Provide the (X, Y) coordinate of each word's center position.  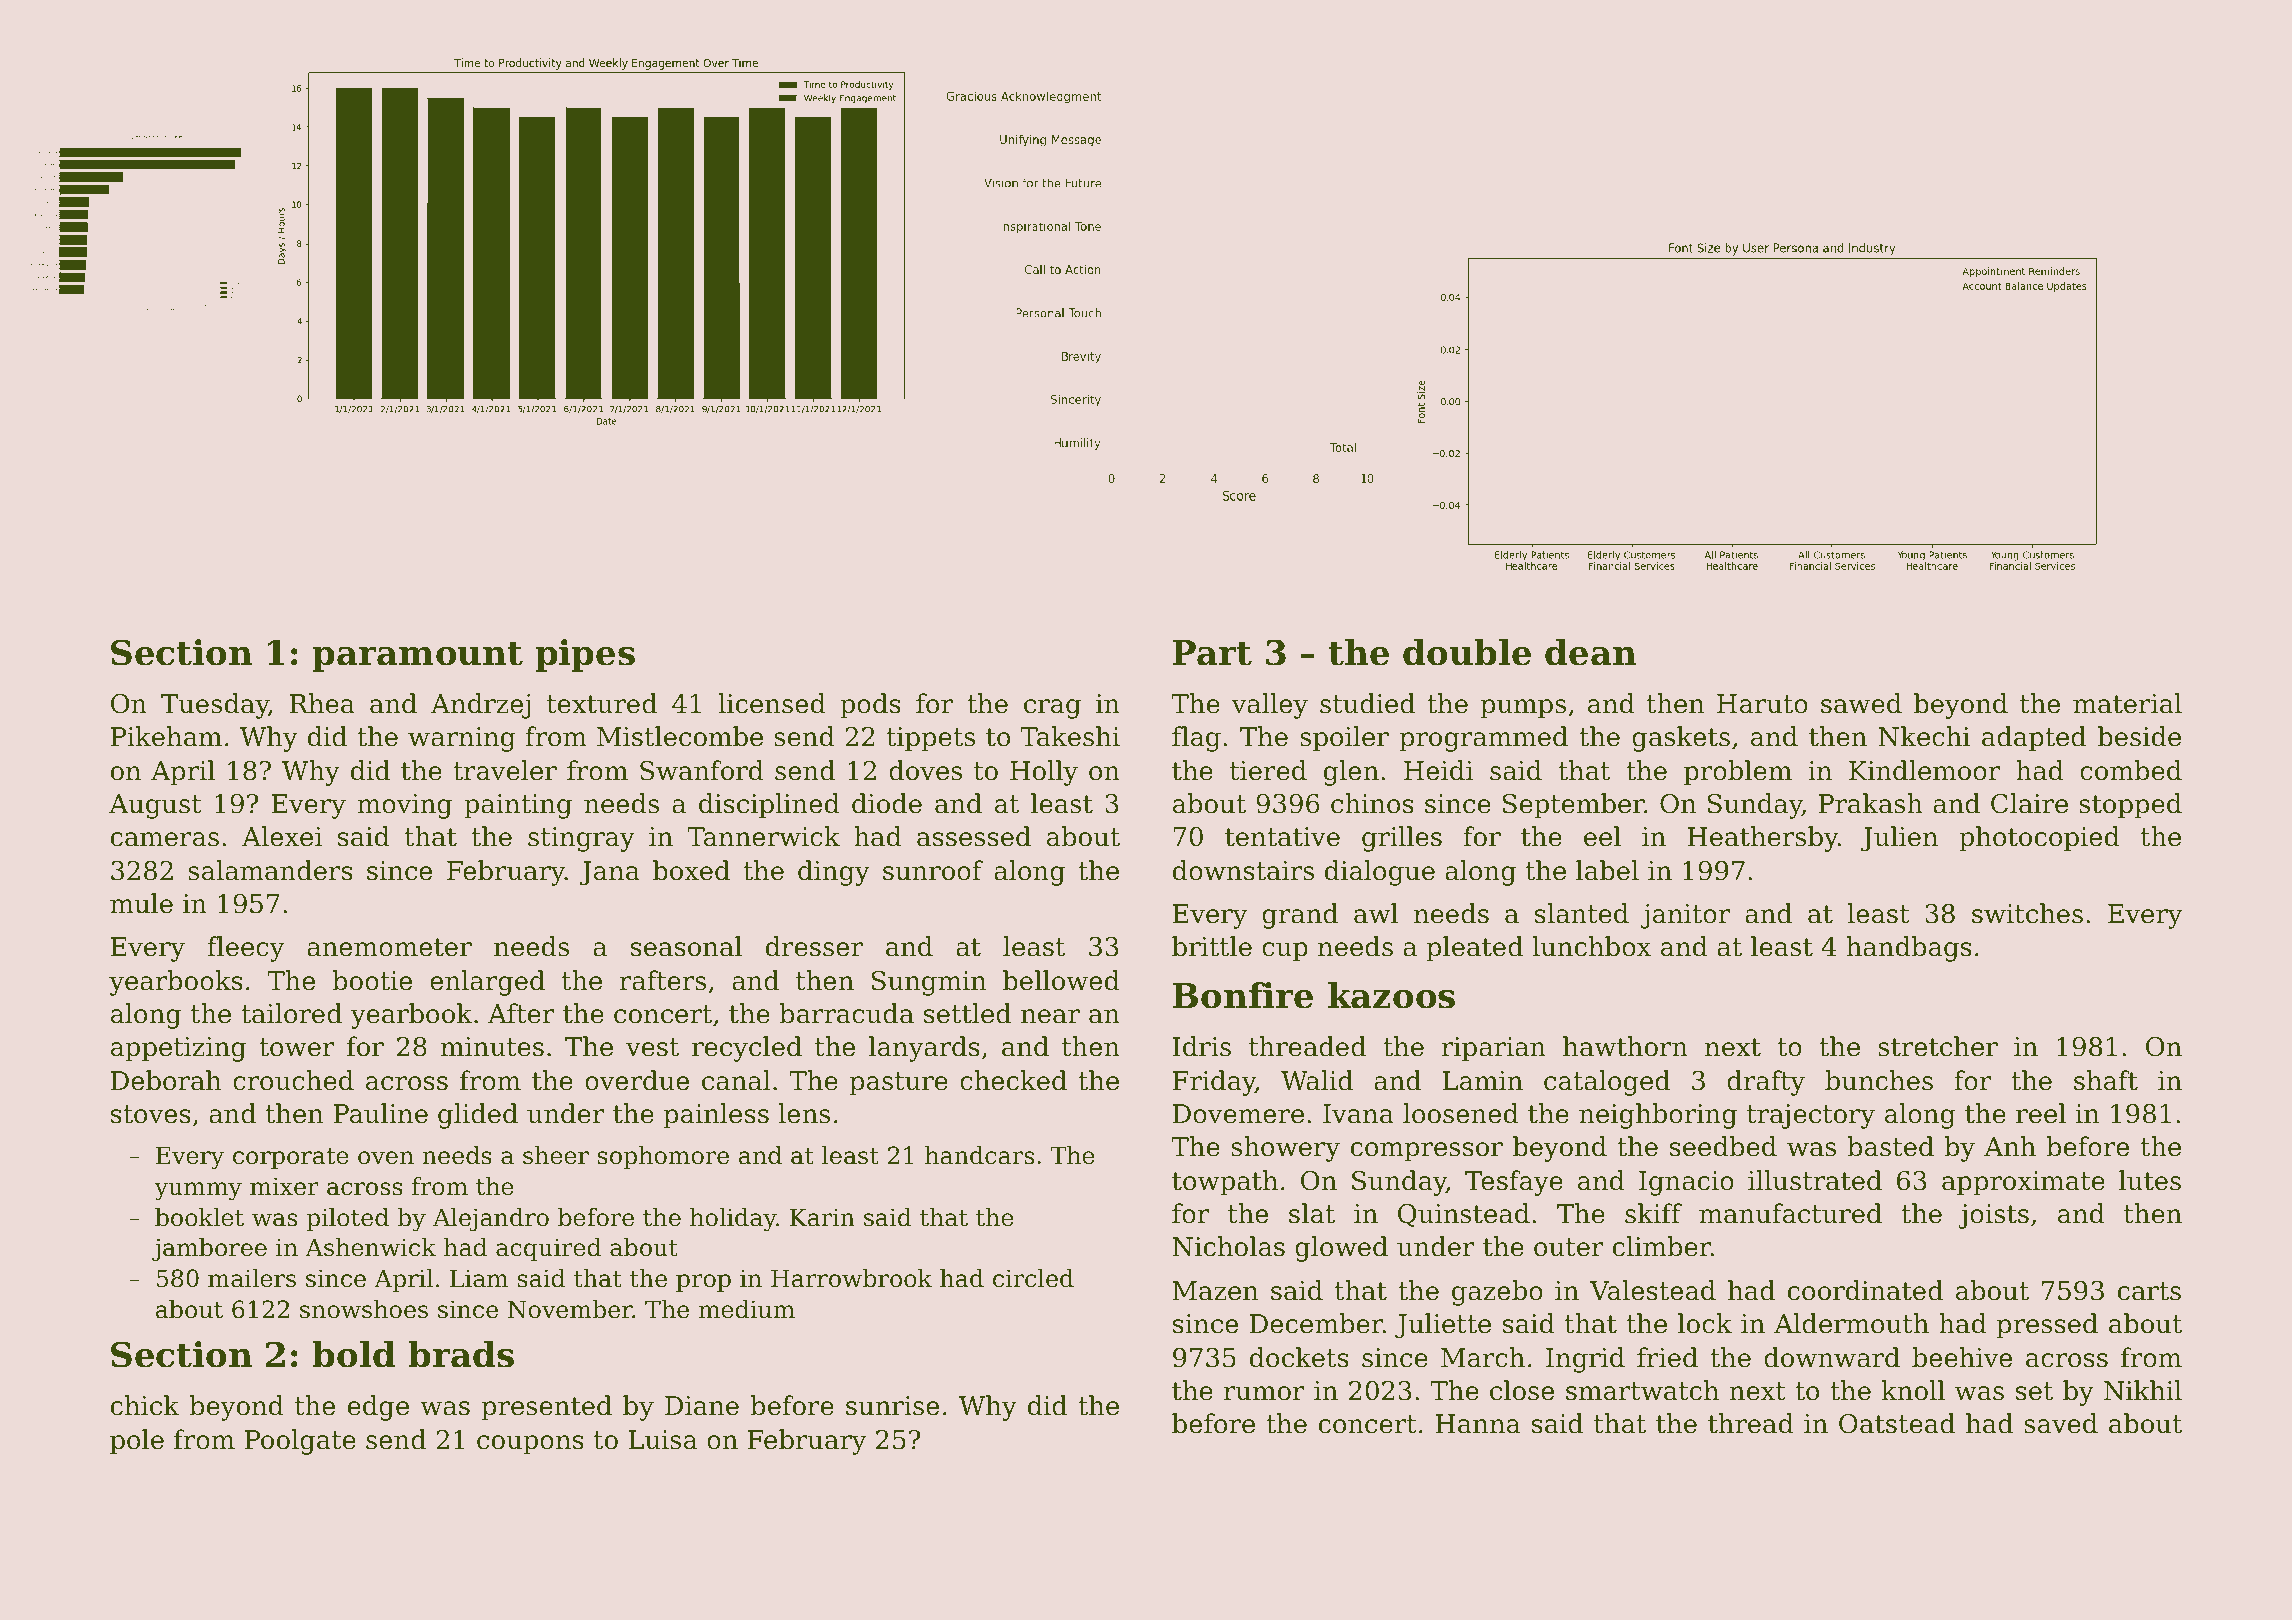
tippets (931, 739)
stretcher (1938, 1046)
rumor (1264, 1393)
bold (354, 1354)
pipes (585, 655)
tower (297, 1047)
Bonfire (1242, 995)
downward (1832, 1357)
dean (1590, 652)
